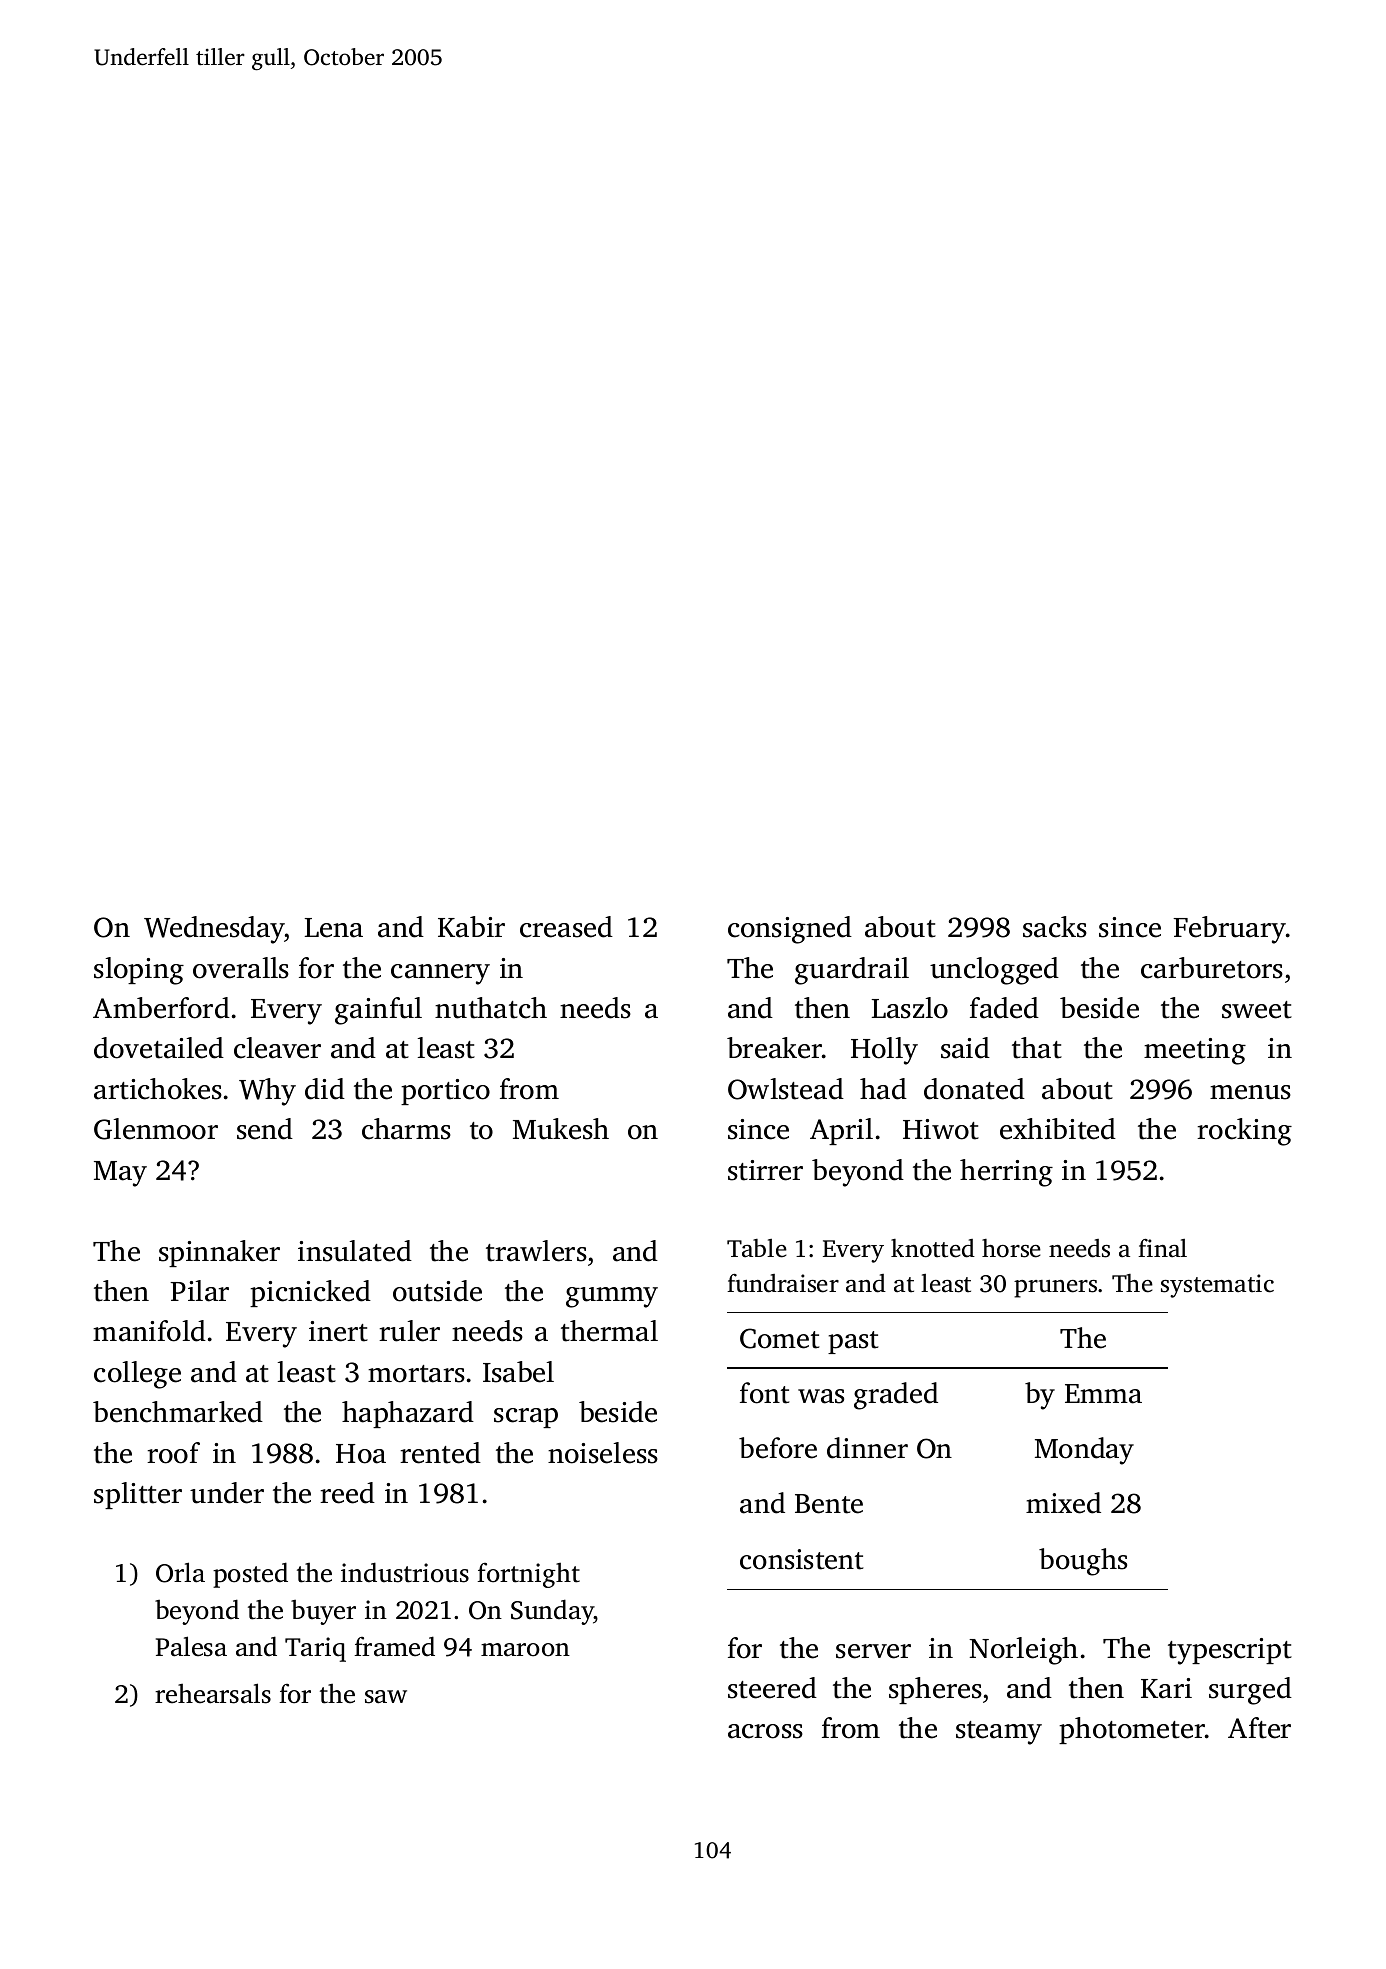 This image has width=1386, height=1969. I want to click on Bente, so click(829, 1504).
